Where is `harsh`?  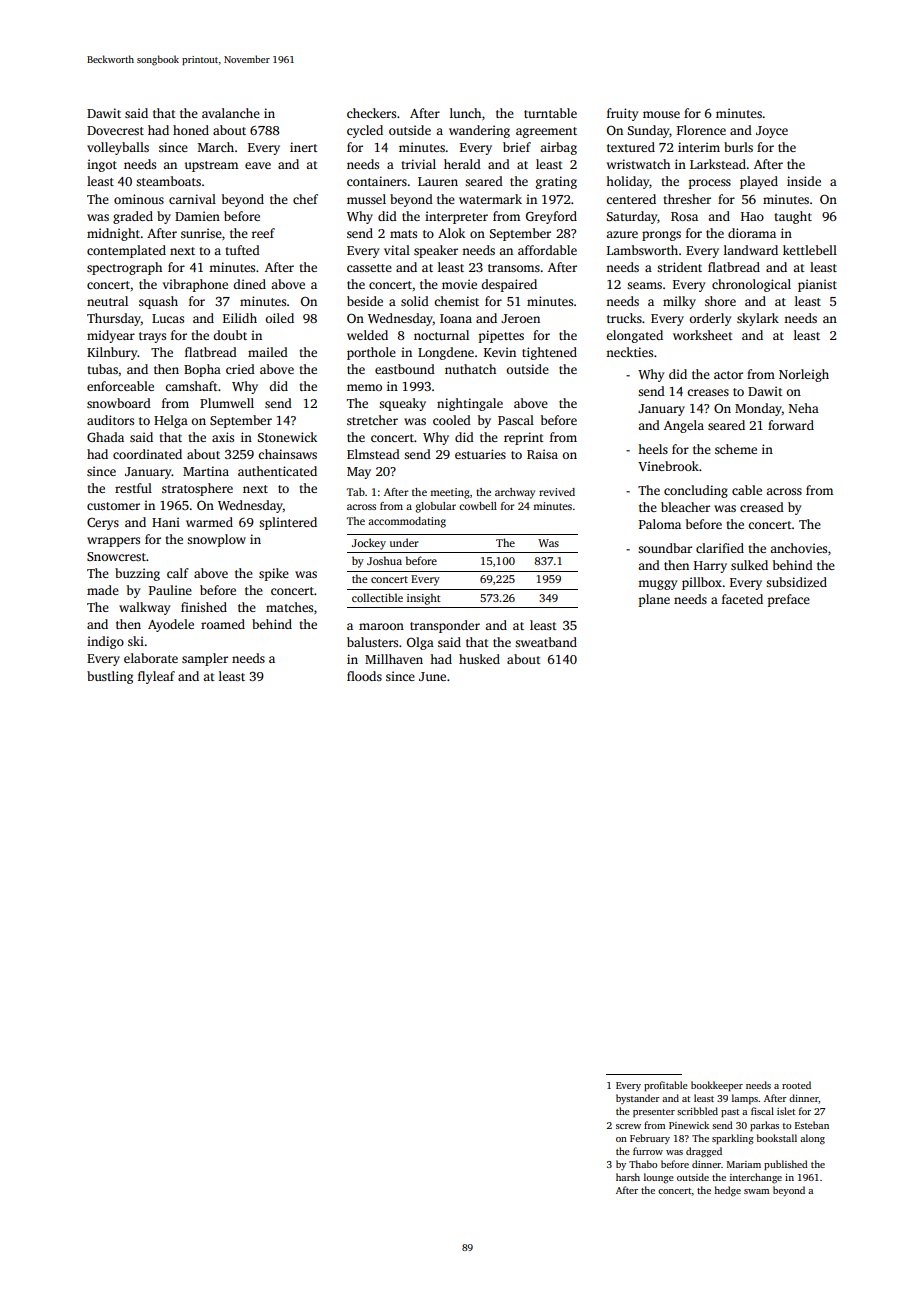
harsh is located at coordinates (628, 1177).
